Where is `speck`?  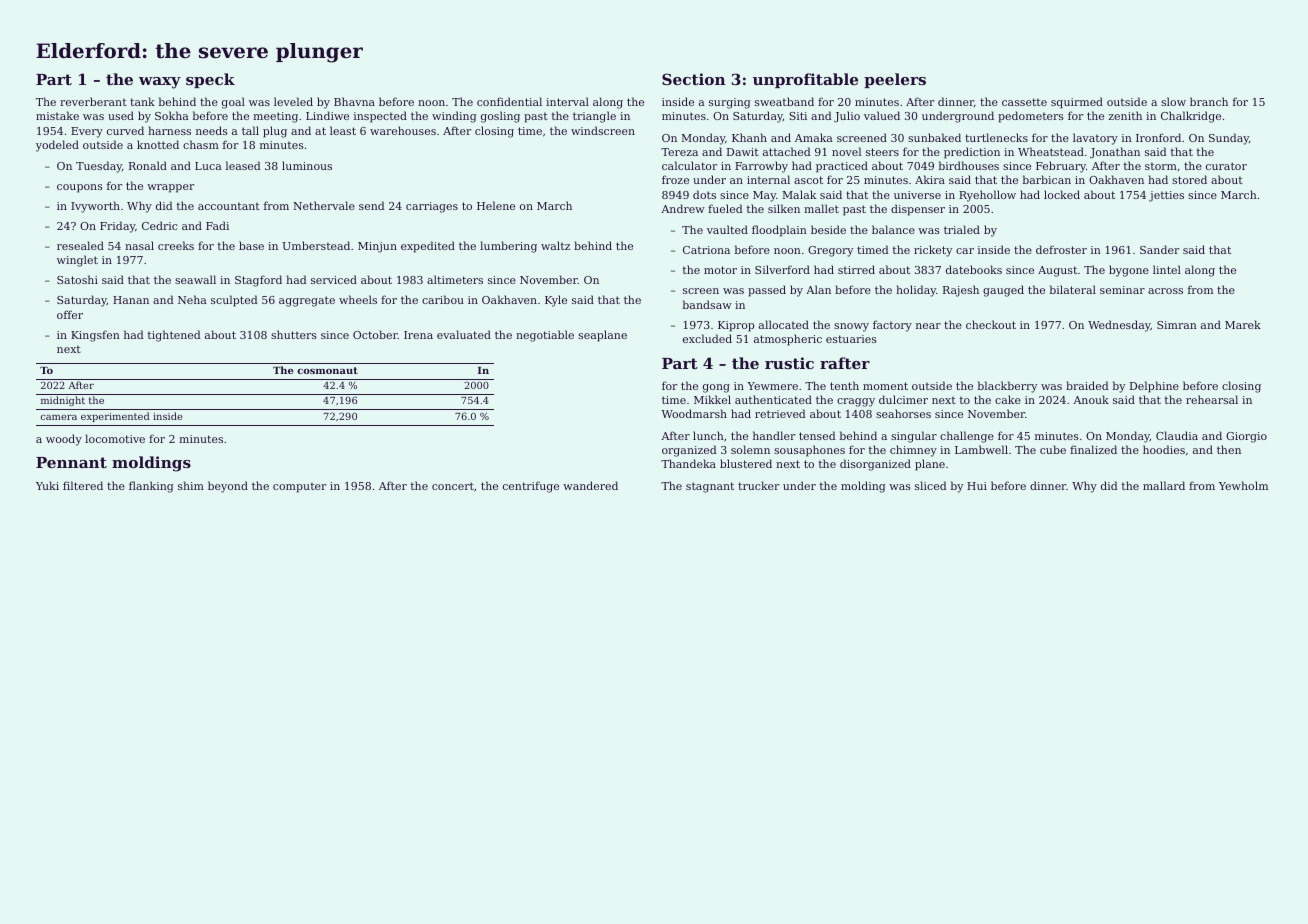 speck is located at coordinates (210, 80).
